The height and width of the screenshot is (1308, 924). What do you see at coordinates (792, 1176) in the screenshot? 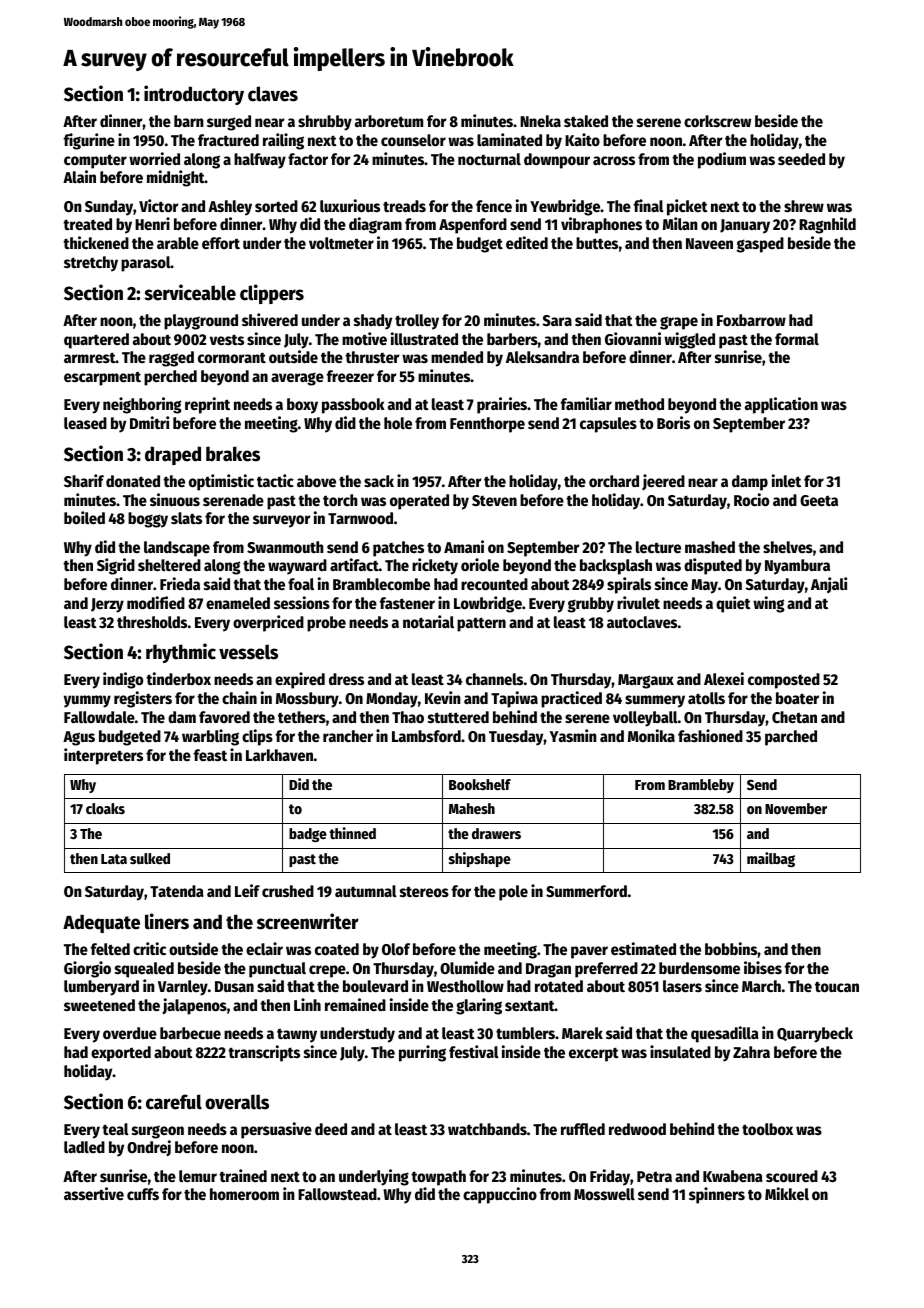
I see `scoured` at bounding box center [792, 1176].
